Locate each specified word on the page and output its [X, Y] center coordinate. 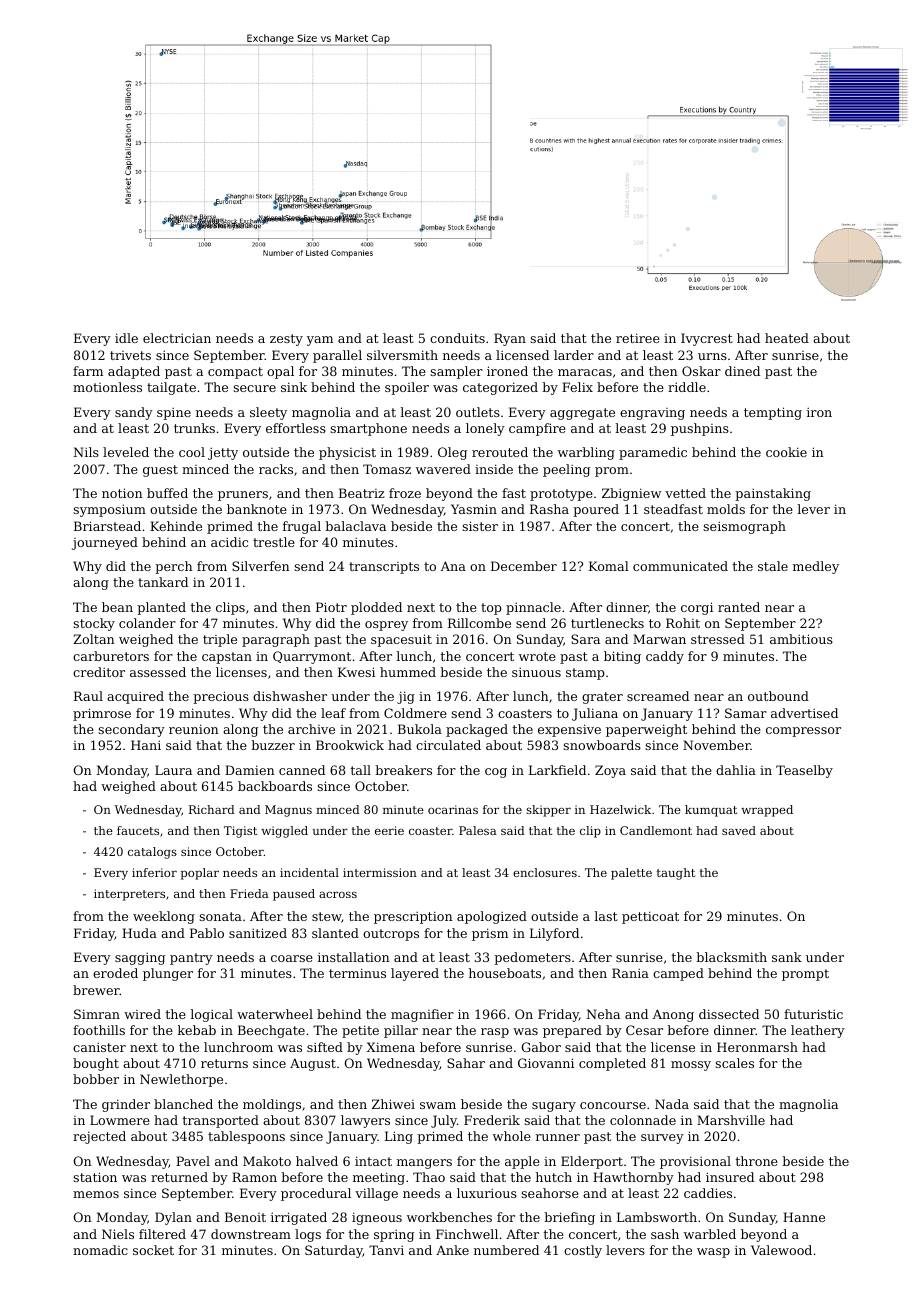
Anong [673, 1015]
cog [496, 773]
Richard [212, 809]
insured [730, 1177]
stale [773, 566]
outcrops [391, 935]
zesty [286, 340]
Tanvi [386, 1250]
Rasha [549, 509]
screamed [658, 696]
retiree [638, 338]
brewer [96, 990]
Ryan [510, 339]
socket [153, 1250]
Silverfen [261, 566]
